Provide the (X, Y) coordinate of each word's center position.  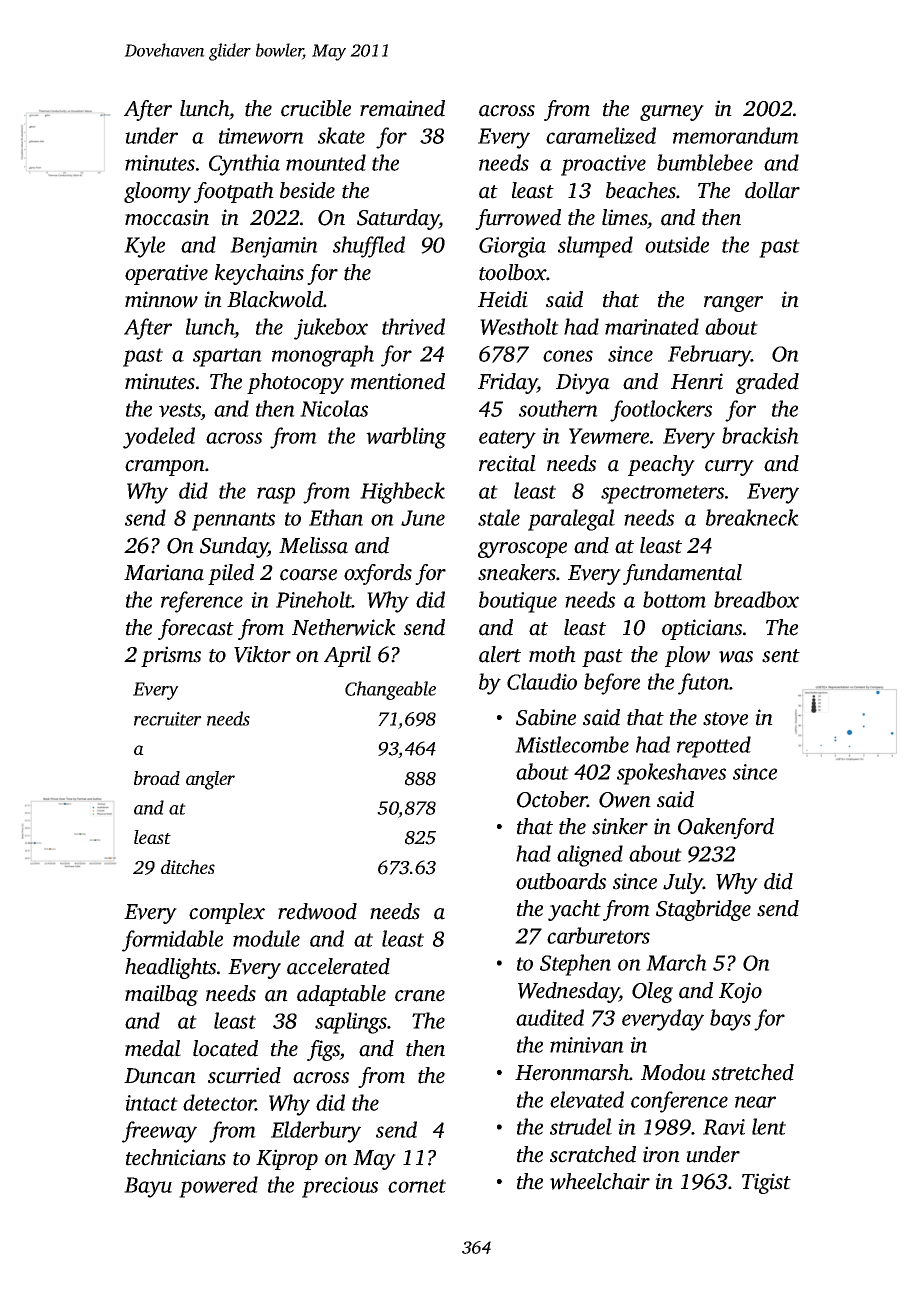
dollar (772, 190)
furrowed (518, 219)
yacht (574, 910)
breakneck (752, 517)
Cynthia (244, 165)
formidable (172, 941)
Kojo (740, 992)
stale (499, 517)
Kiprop (287, 1159)
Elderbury (316, 1132)
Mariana (164, 572)
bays (730, 1020)
